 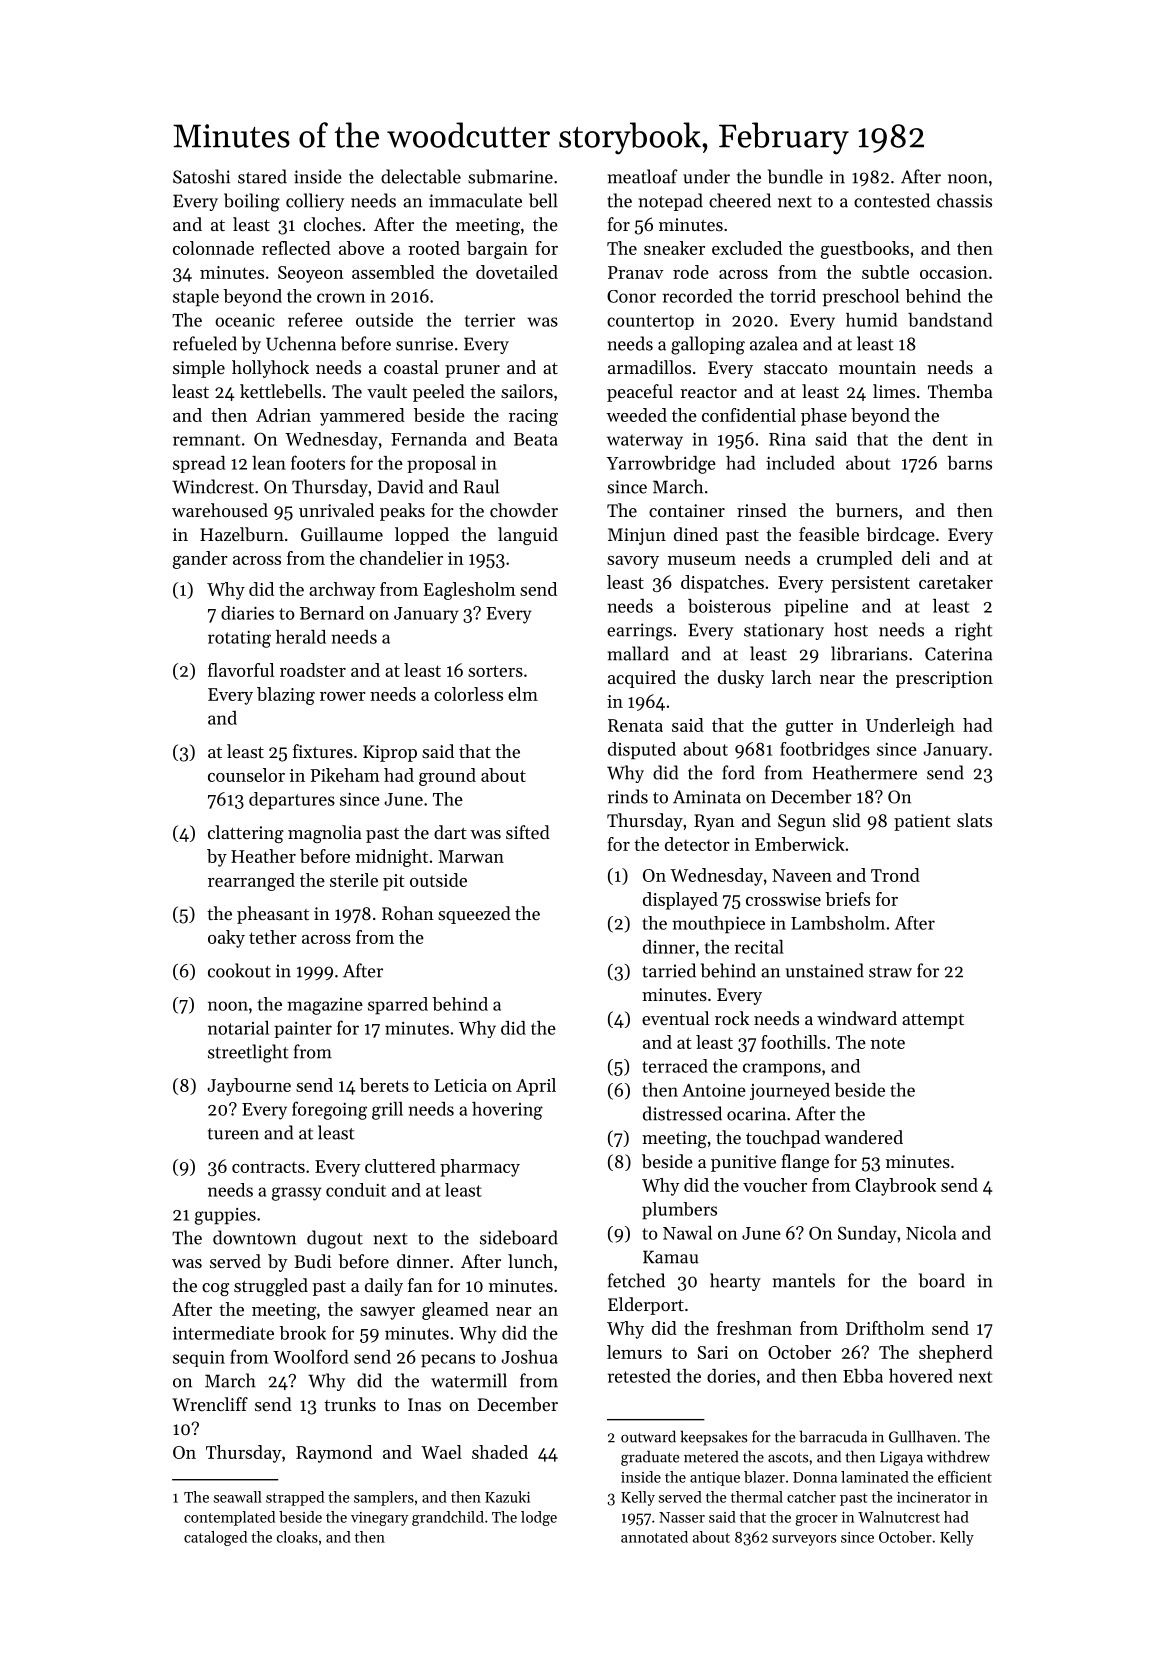 What do you see at coordinates (640, 393) in the screenshot?
I see `peaceful` at bounding box center [640, 393].
